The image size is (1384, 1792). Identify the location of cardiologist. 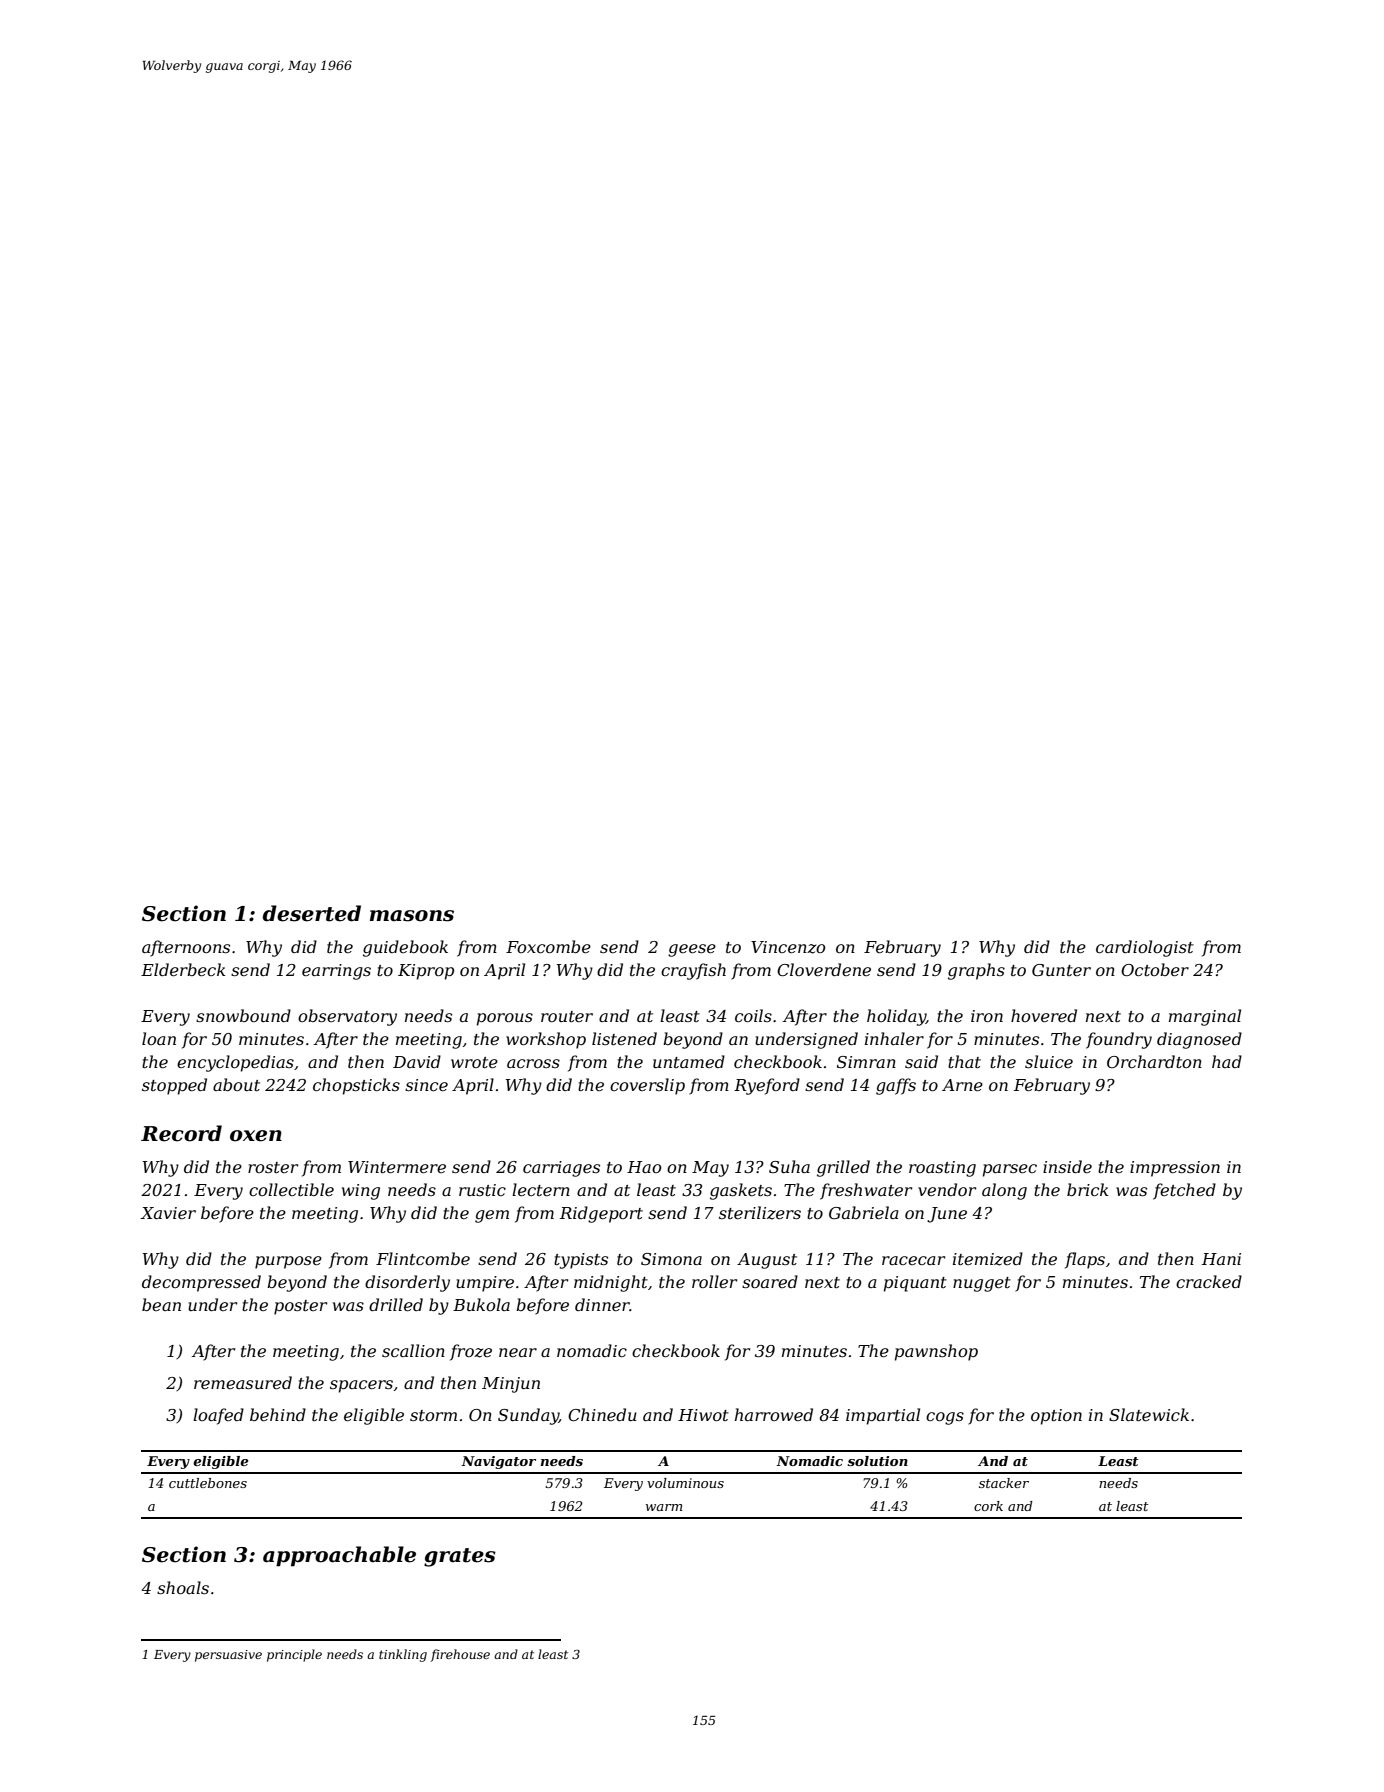
(1145, 948).
